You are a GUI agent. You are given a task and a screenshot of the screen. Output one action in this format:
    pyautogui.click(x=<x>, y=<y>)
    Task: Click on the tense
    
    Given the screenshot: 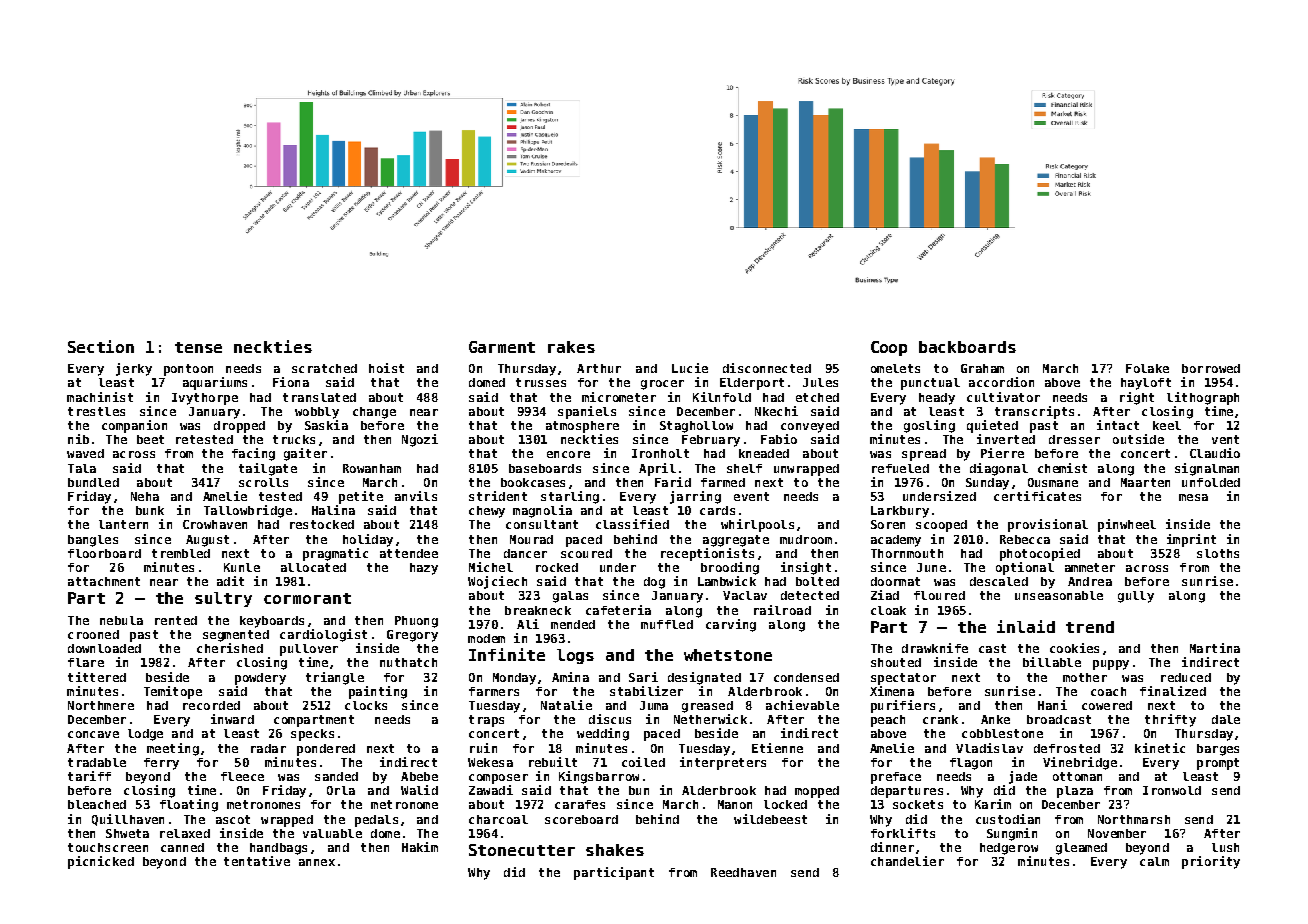 What is the action you would take?
    pyautogui.click(x=198, y=347)
